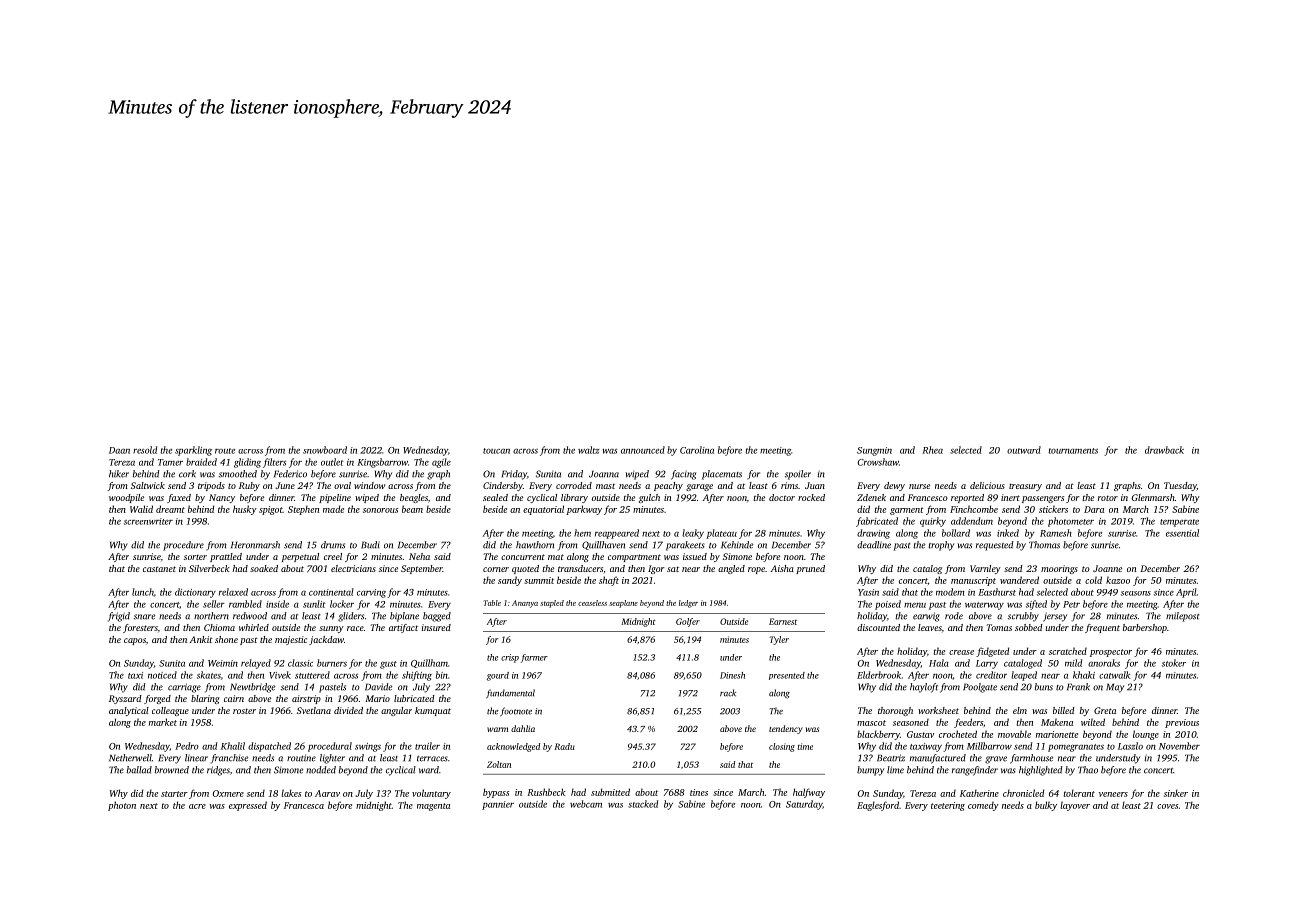  Describe the element at coordinates (1180, 486) in the page. I see `Tuesday` at that location.
